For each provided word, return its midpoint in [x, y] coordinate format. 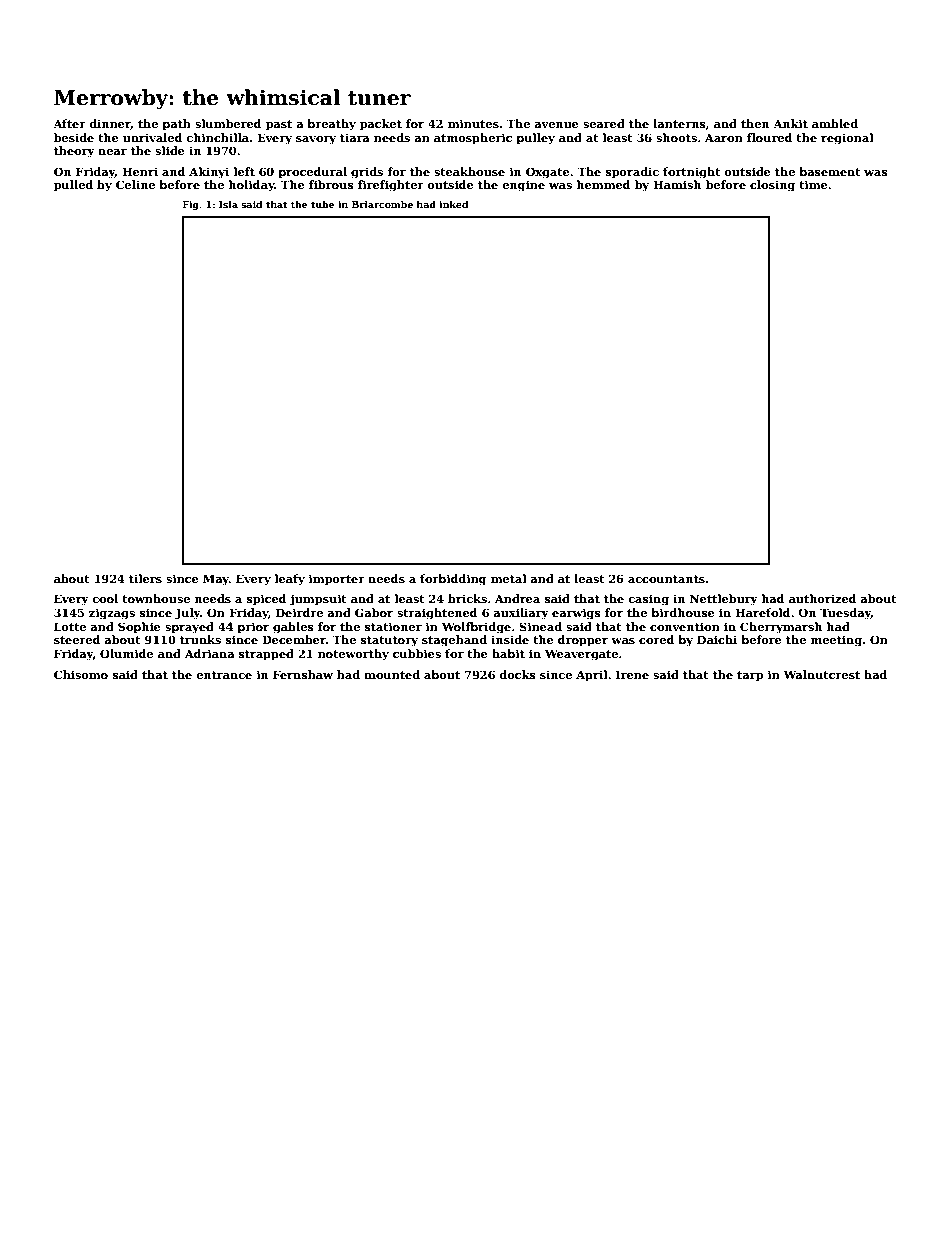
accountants [666, 579]
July [187, 614]
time [813, 184]
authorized [823, 598]
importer [337, 580]
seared [604, 123]
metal [509, 578]
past [279, 125]
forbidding [453, 580]
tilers [145, 578]
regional [847, 139]
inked [453, 204]
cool [105, 598]
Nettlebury [724, 600]
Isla [228, 204]
